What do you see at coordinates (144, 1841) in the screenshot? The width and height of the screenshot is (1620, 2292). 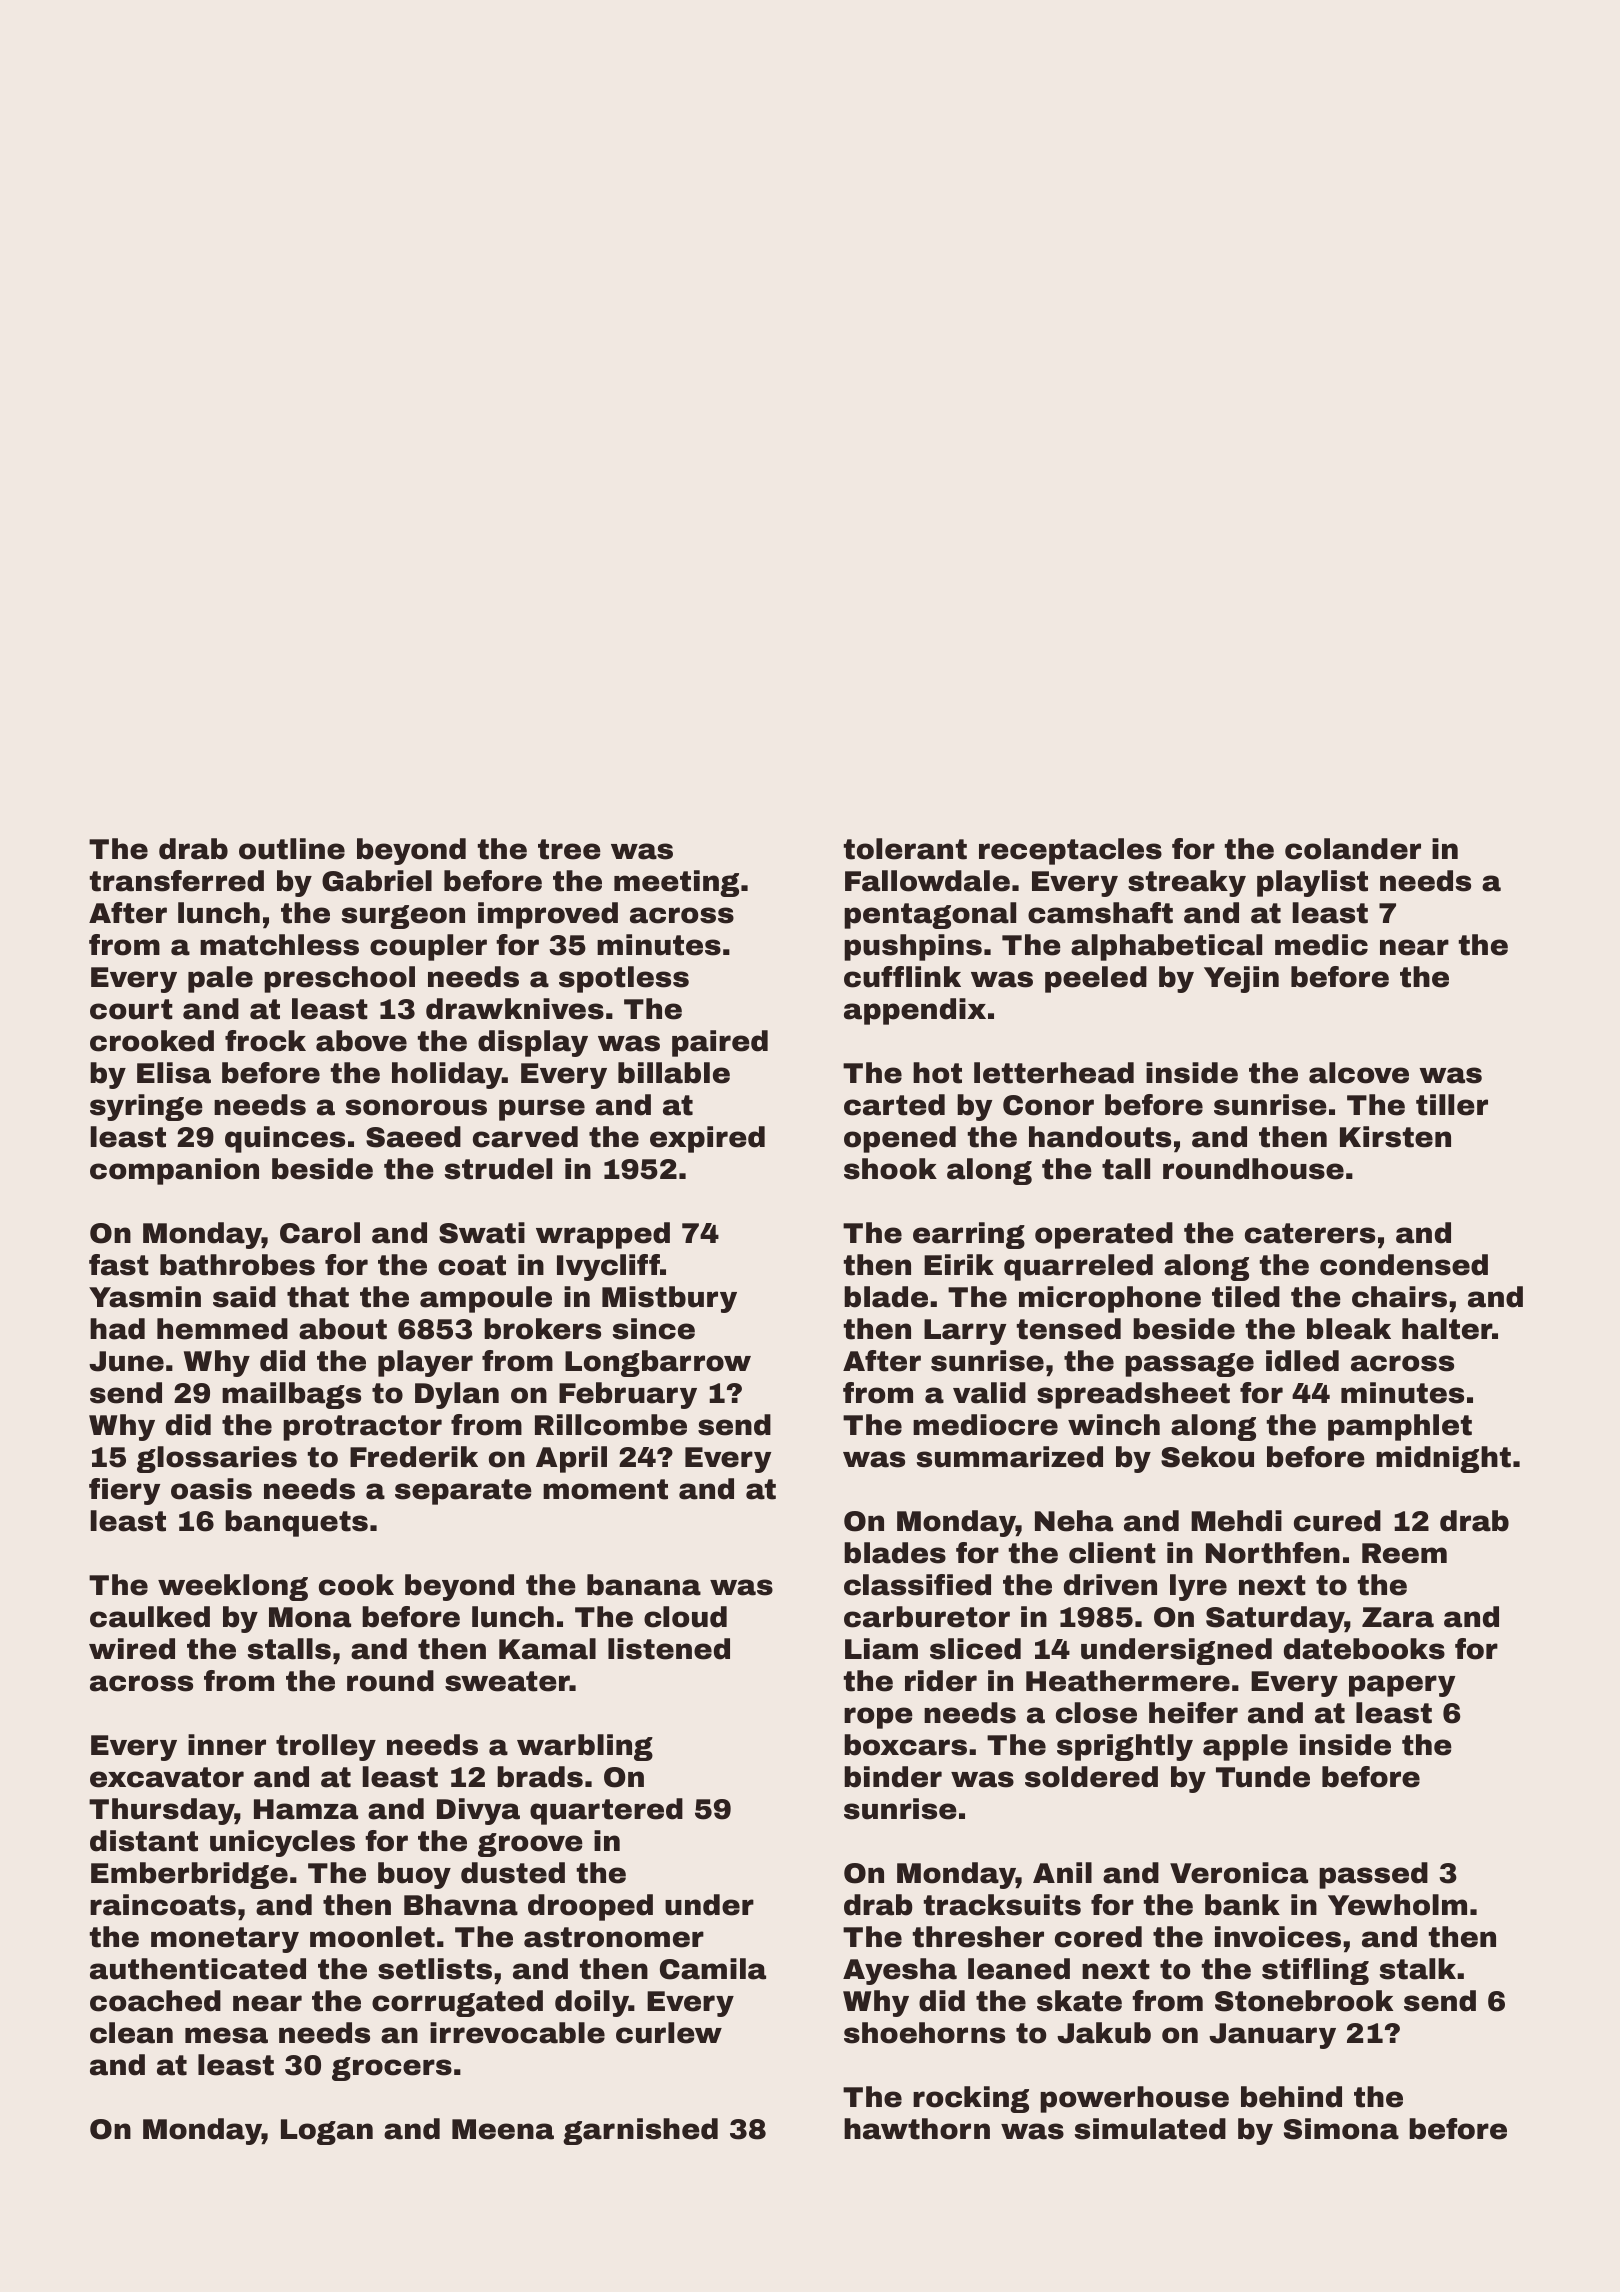 I see `distant` at bounding box center [144, 1841].
